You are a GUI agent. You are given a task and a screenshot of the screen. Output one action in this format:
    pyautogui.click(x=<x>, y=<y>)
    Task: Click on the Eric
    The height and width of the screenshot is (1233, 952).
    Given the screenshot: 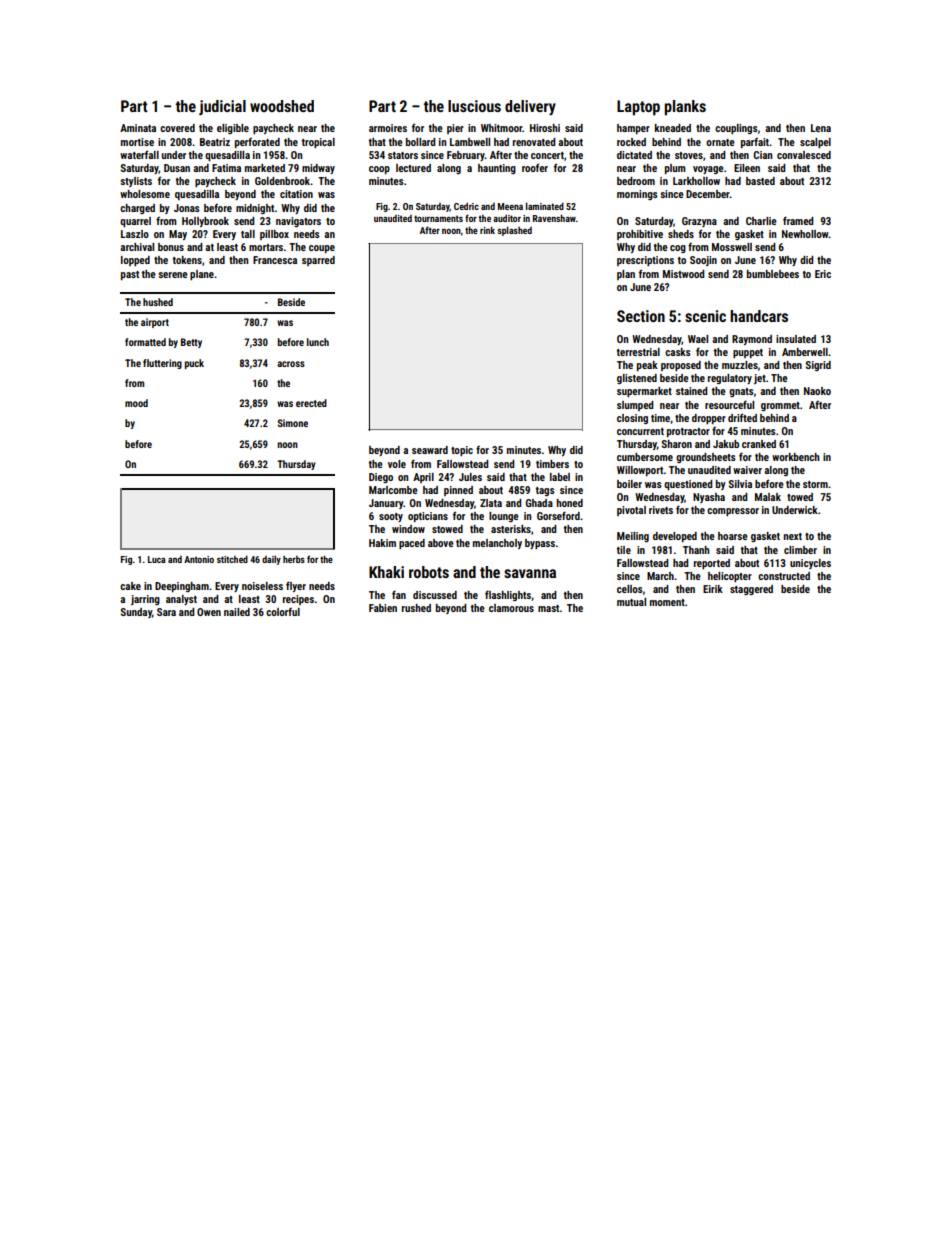 What is the action you would take?
    pyautogui.click(x=823, y=274)
